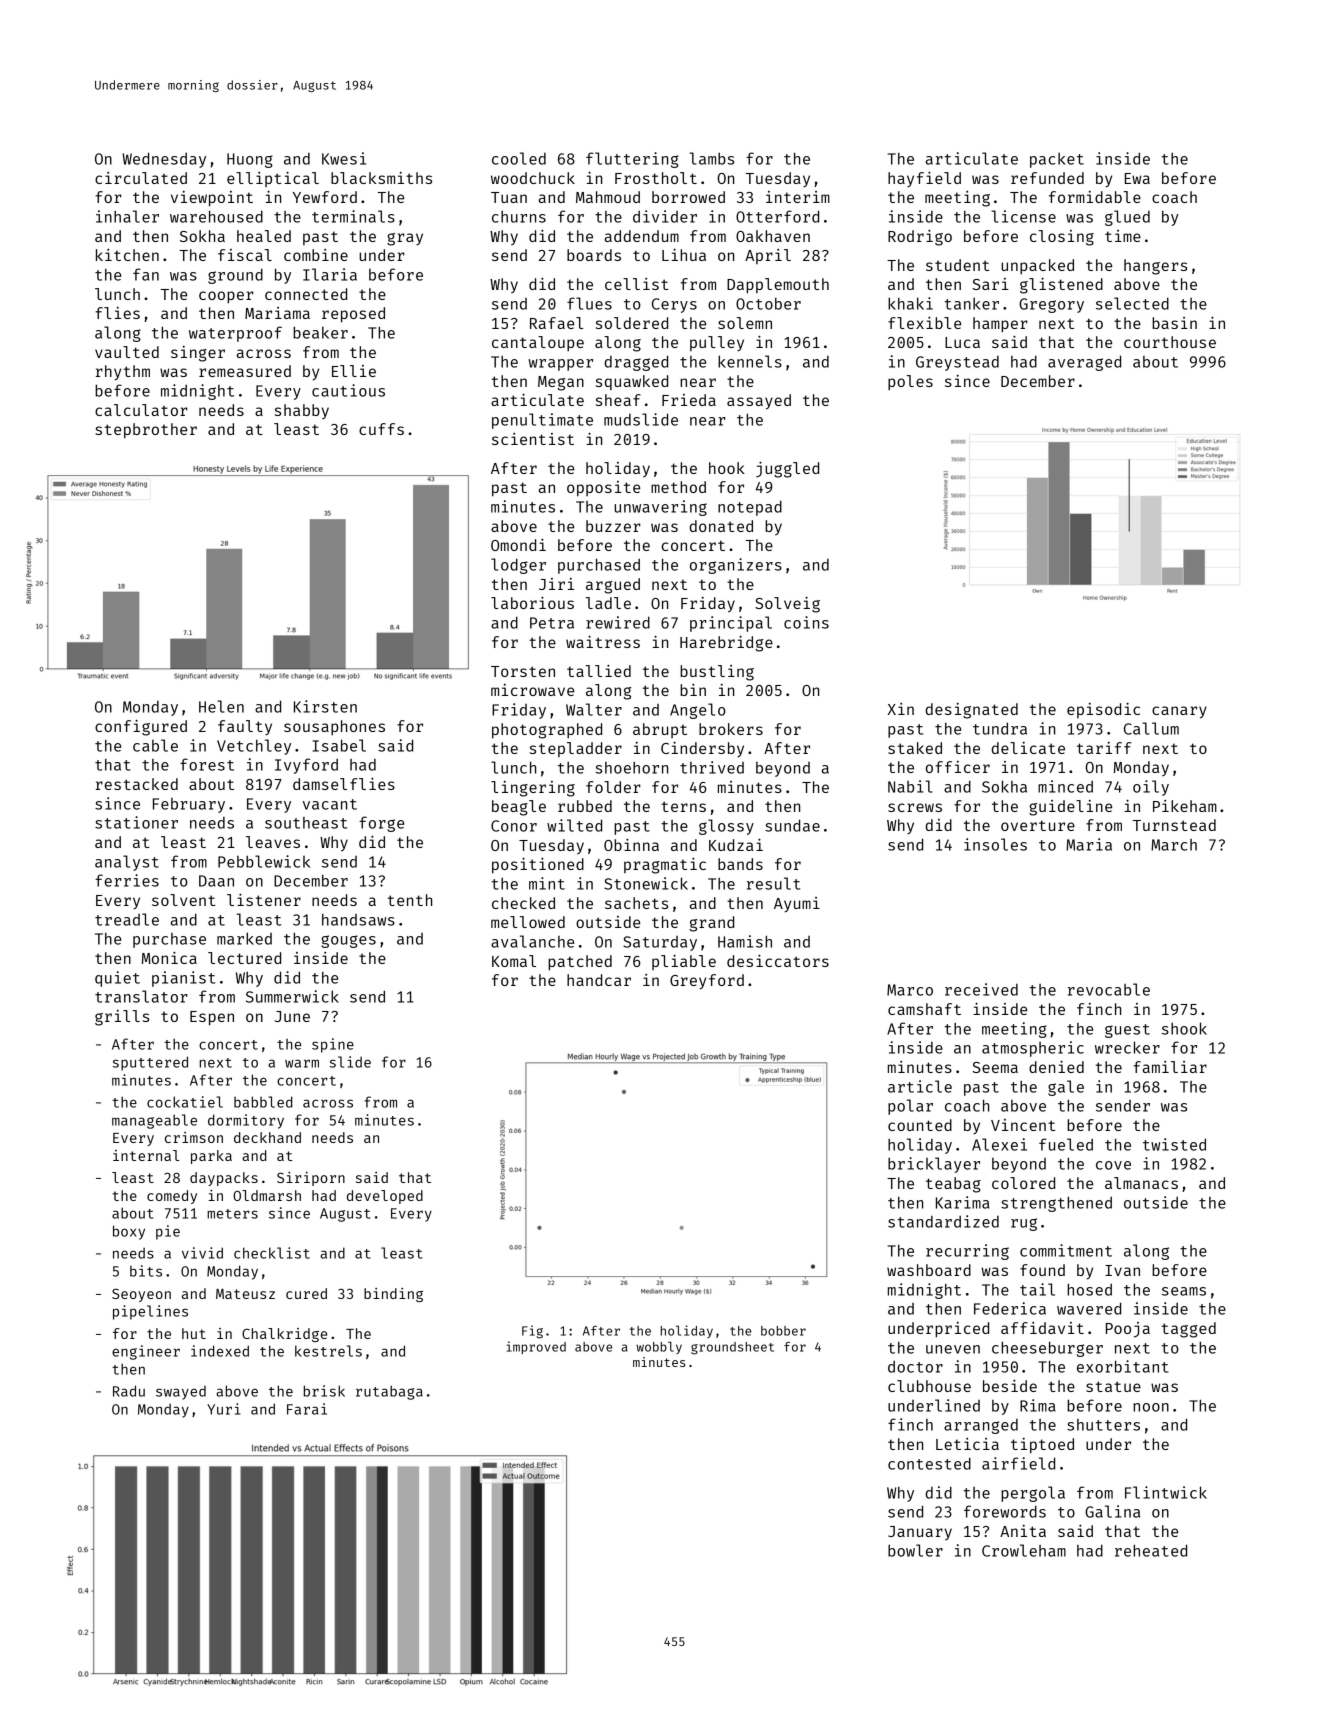 This screenshot has width=1327, height=1717. I want to click on Yuri, so click(223, 1409).
